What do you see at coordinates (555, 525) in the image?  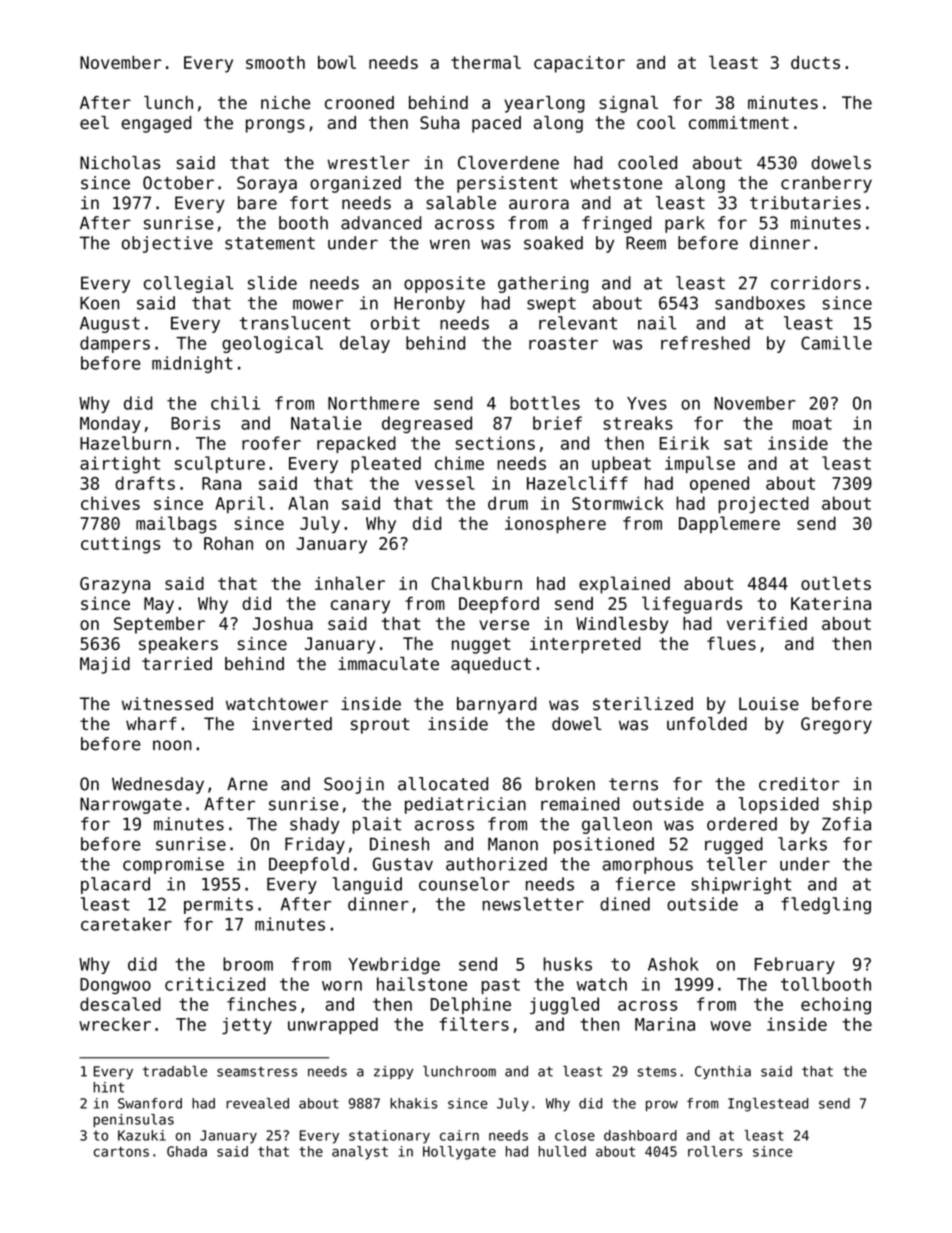 I see `ionosphere` at bounding box center [555, 525].
